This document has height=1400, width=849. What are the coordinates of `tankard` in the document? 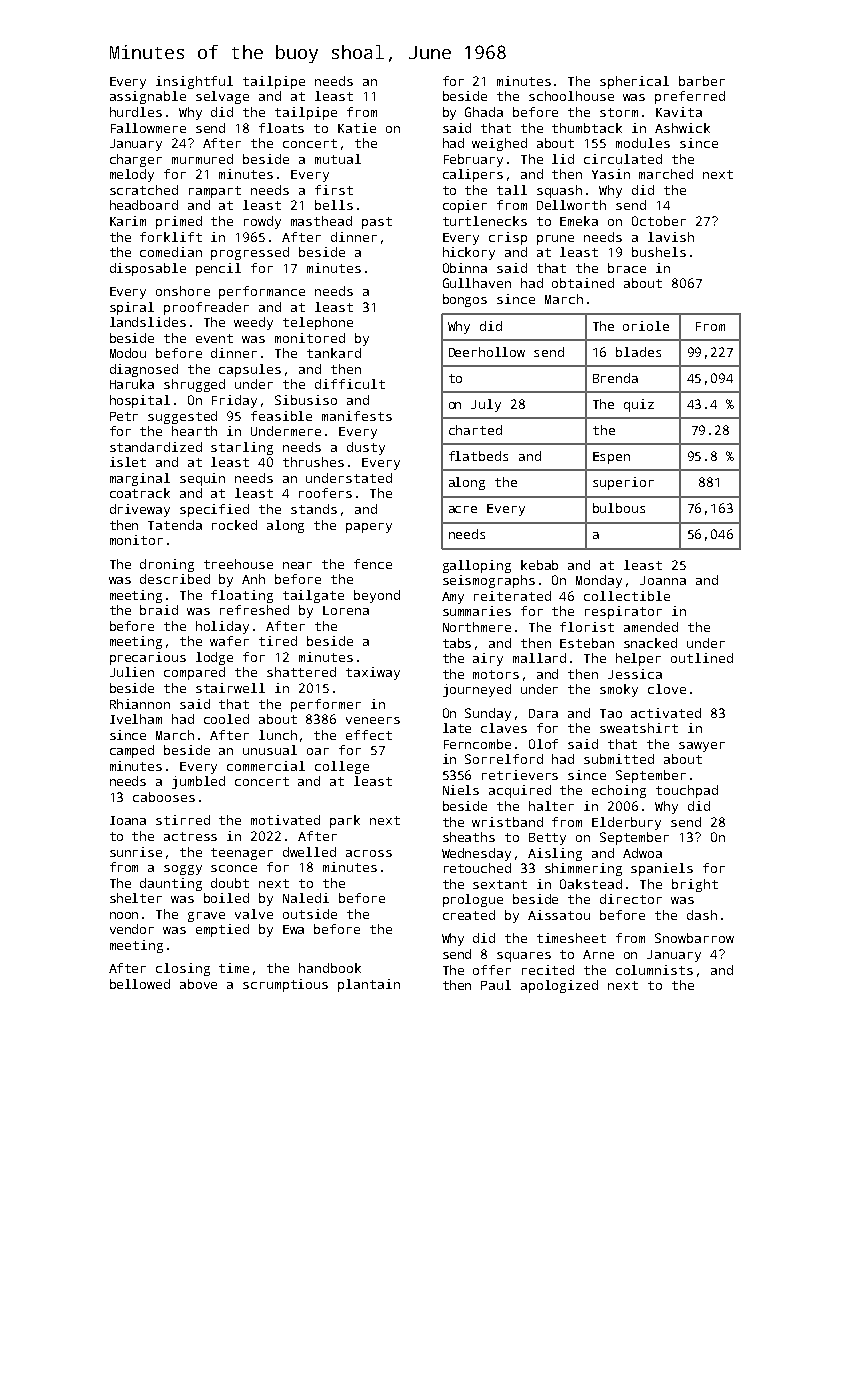 It's located at (334, 353).
